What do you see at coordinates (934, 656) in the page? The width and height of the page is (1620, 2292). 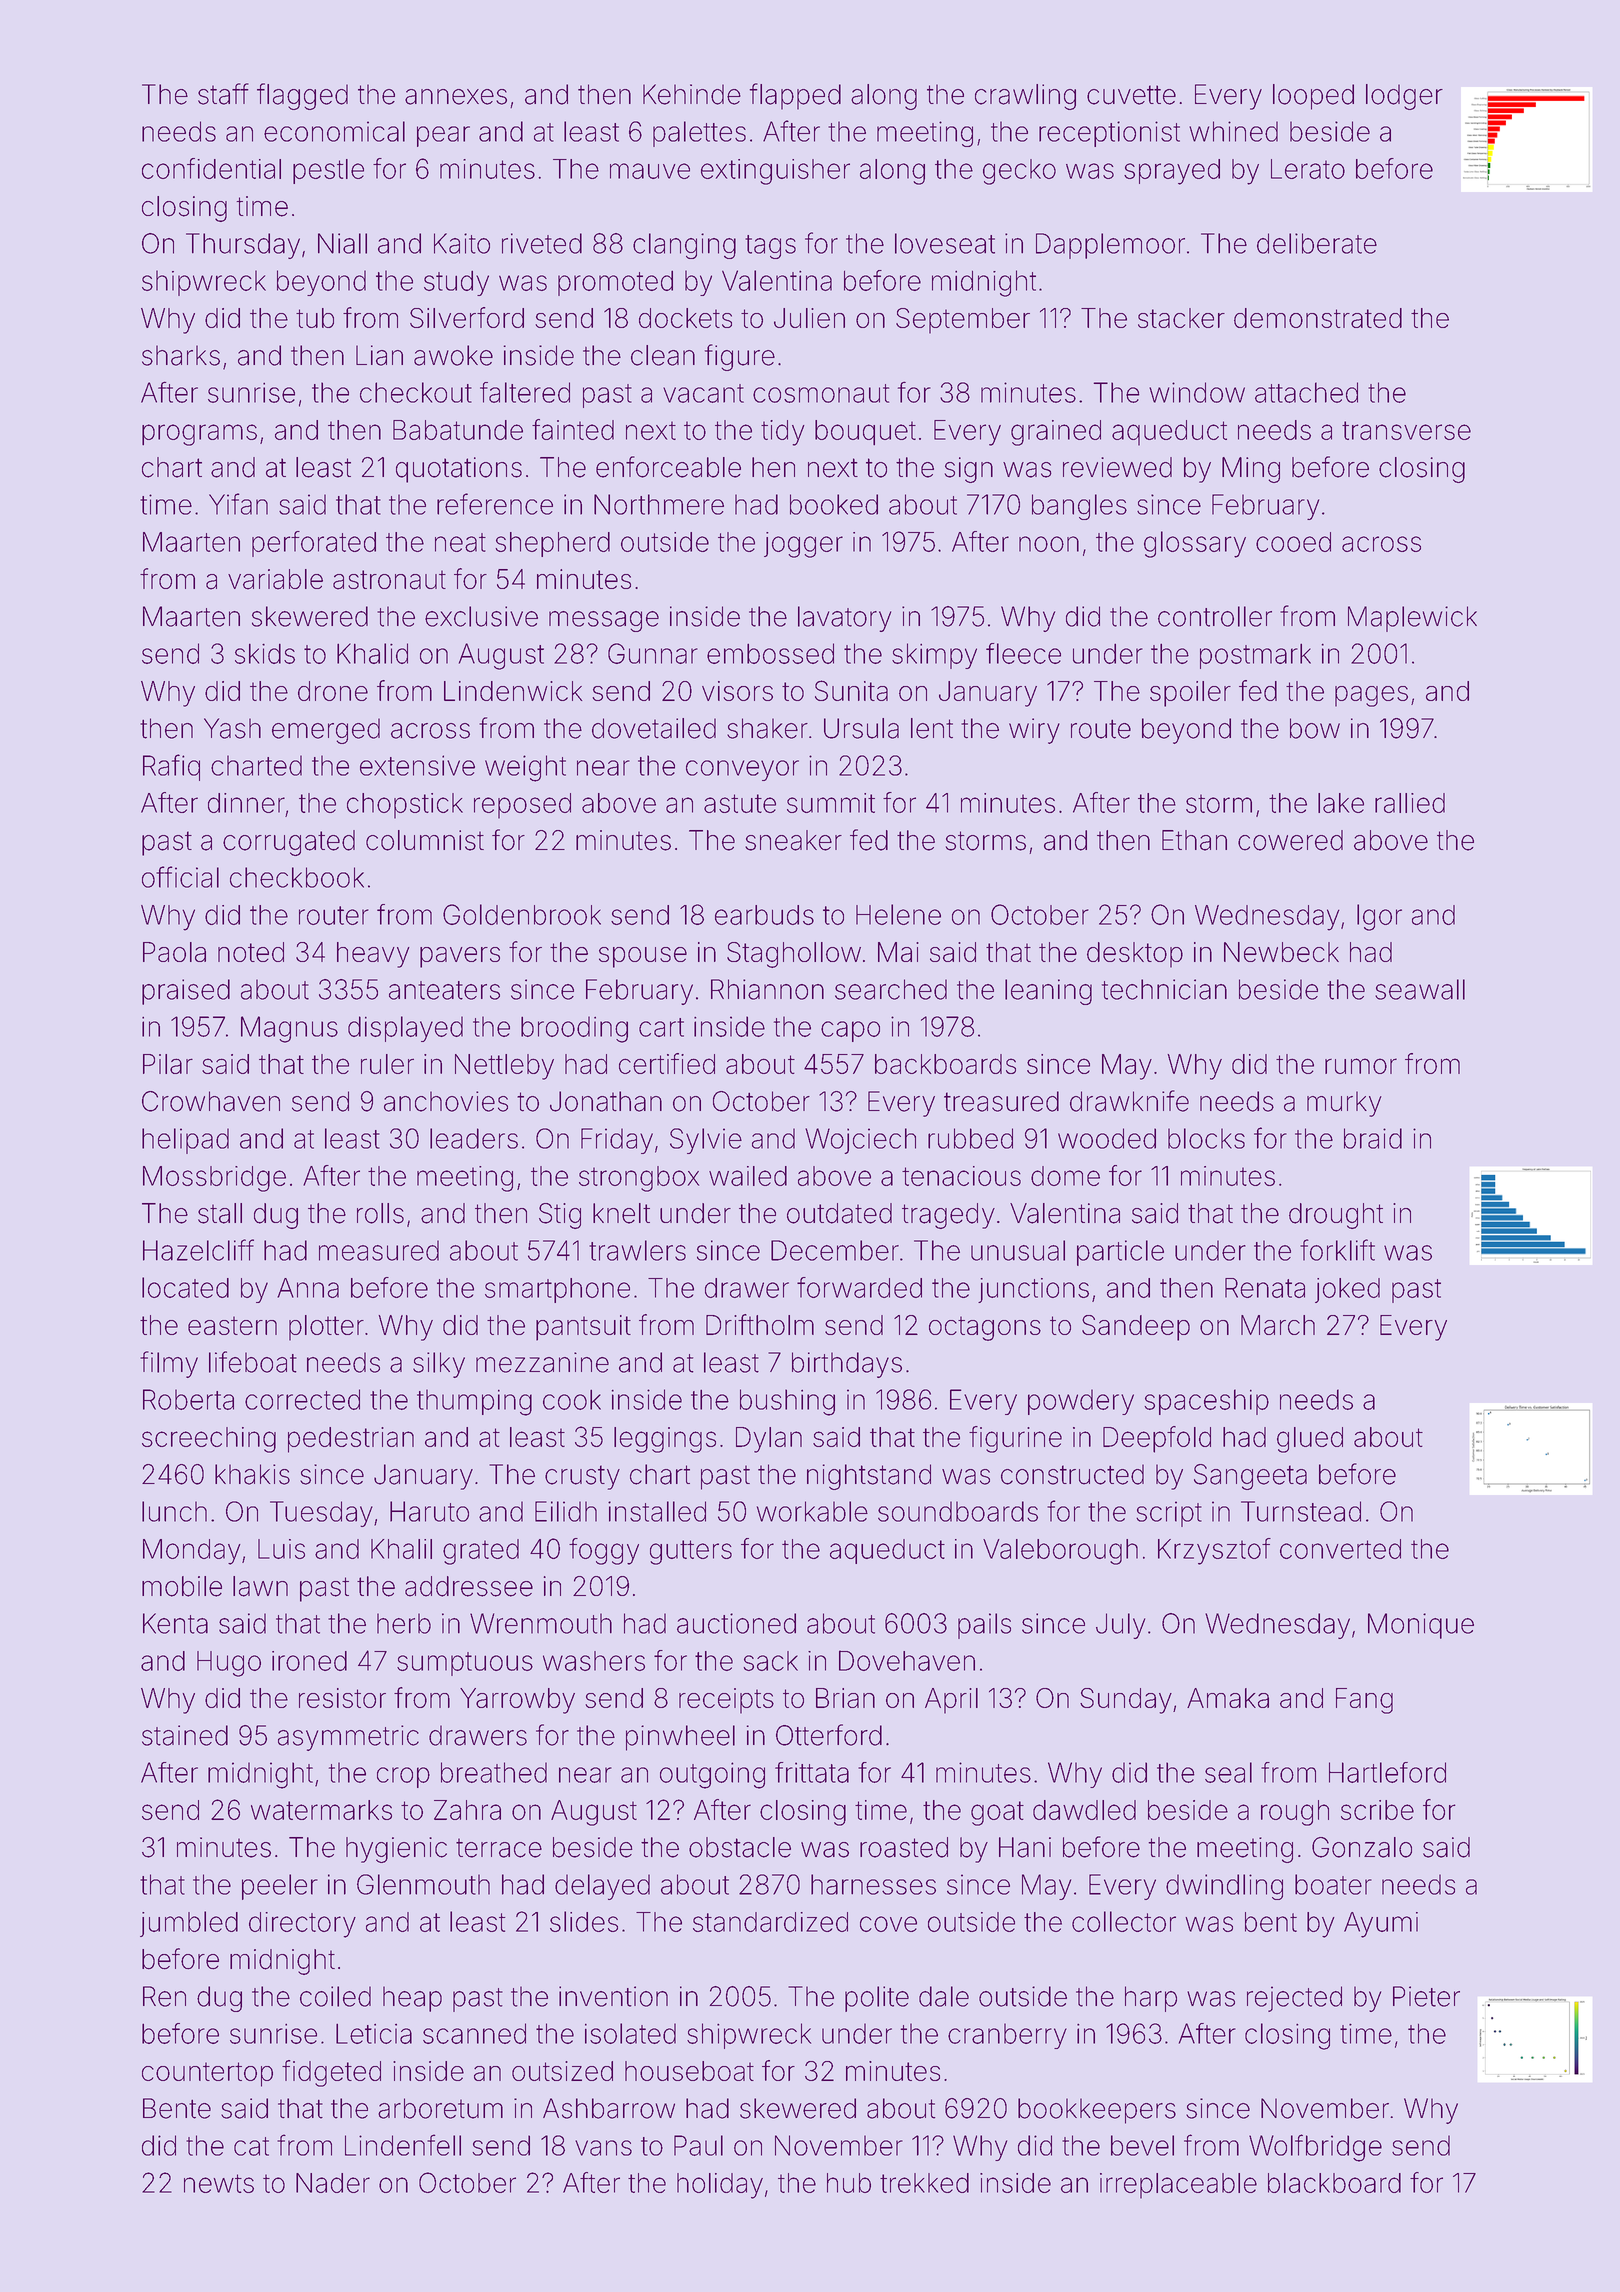 I see `skimpy` at bounding box center [934, 656].
